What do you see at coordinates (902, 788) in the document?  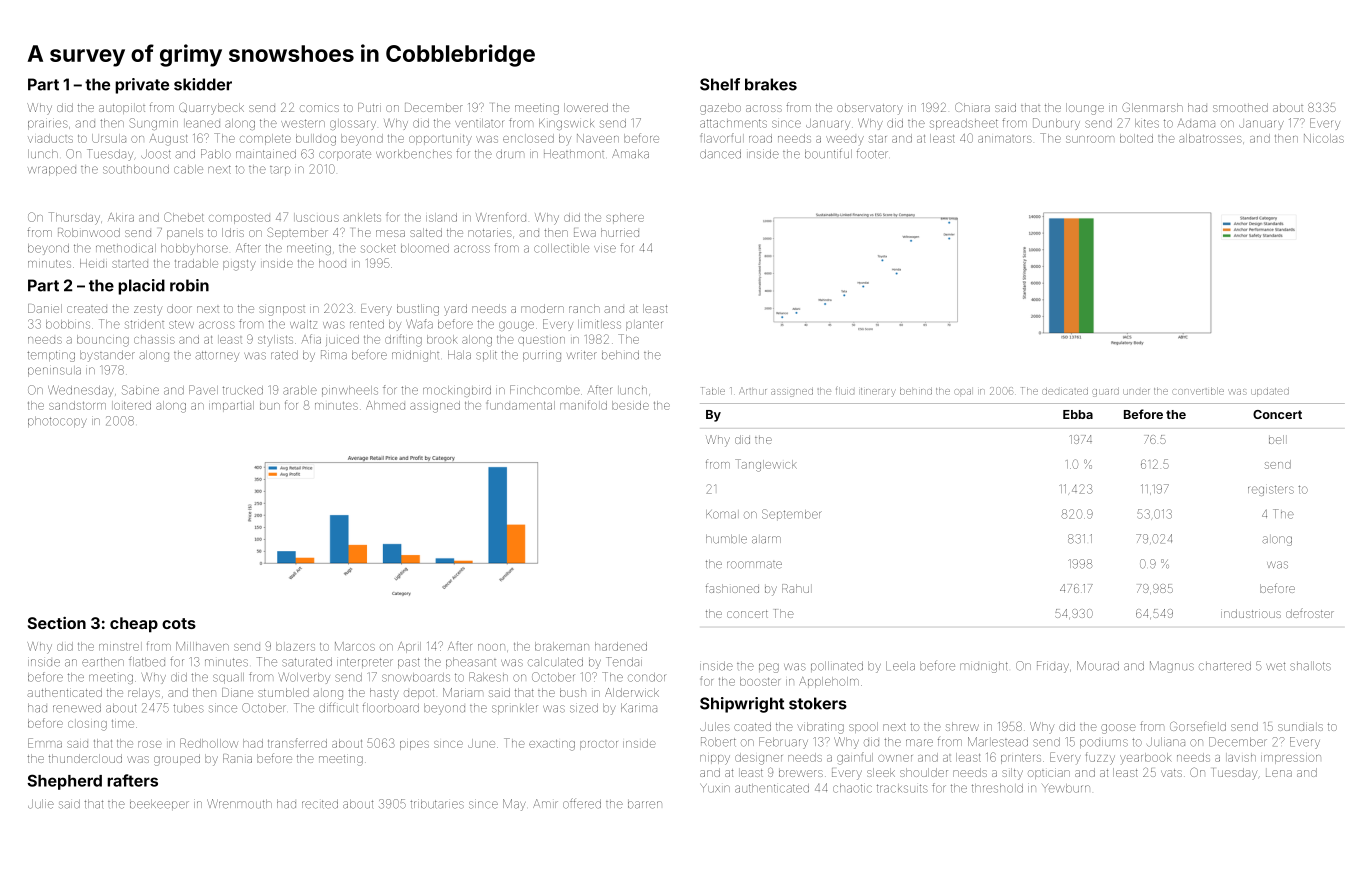 I see `tracksuits` at bounding box center [902, 788].
